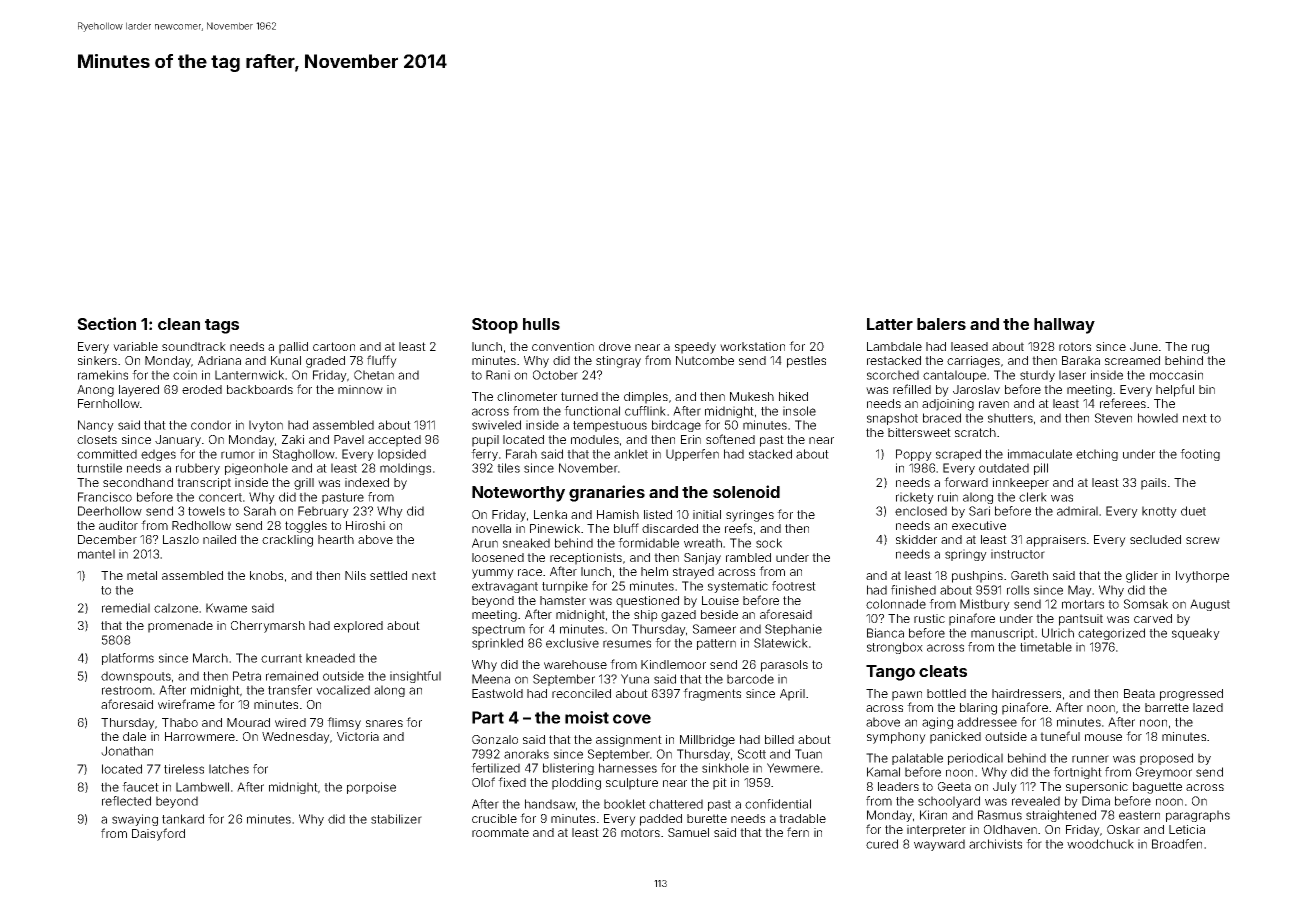 The image size is (1308, 924). I want to click on June, so click(1144, 346).
